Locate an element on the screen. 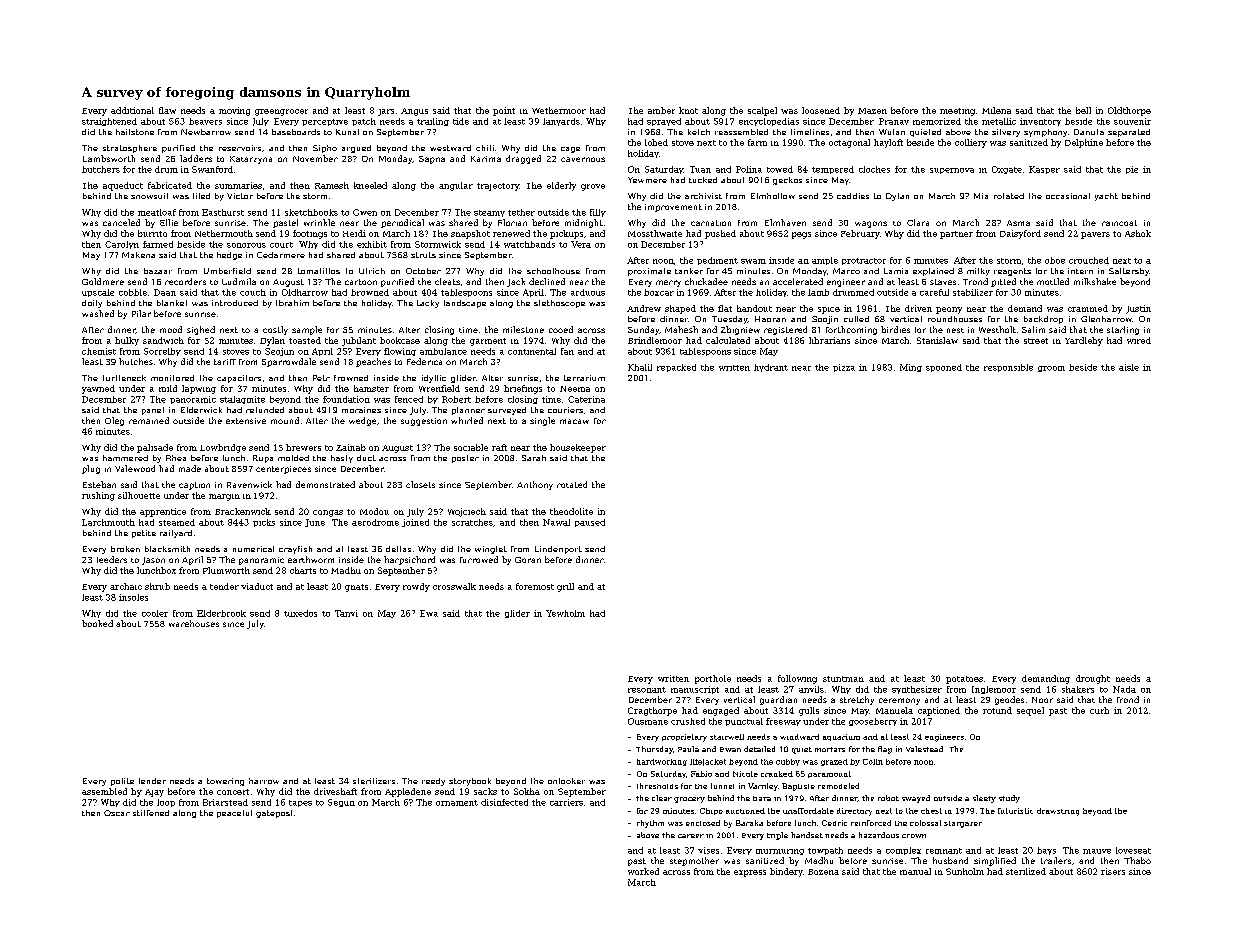  knot is located at coordinates (688, 110).
